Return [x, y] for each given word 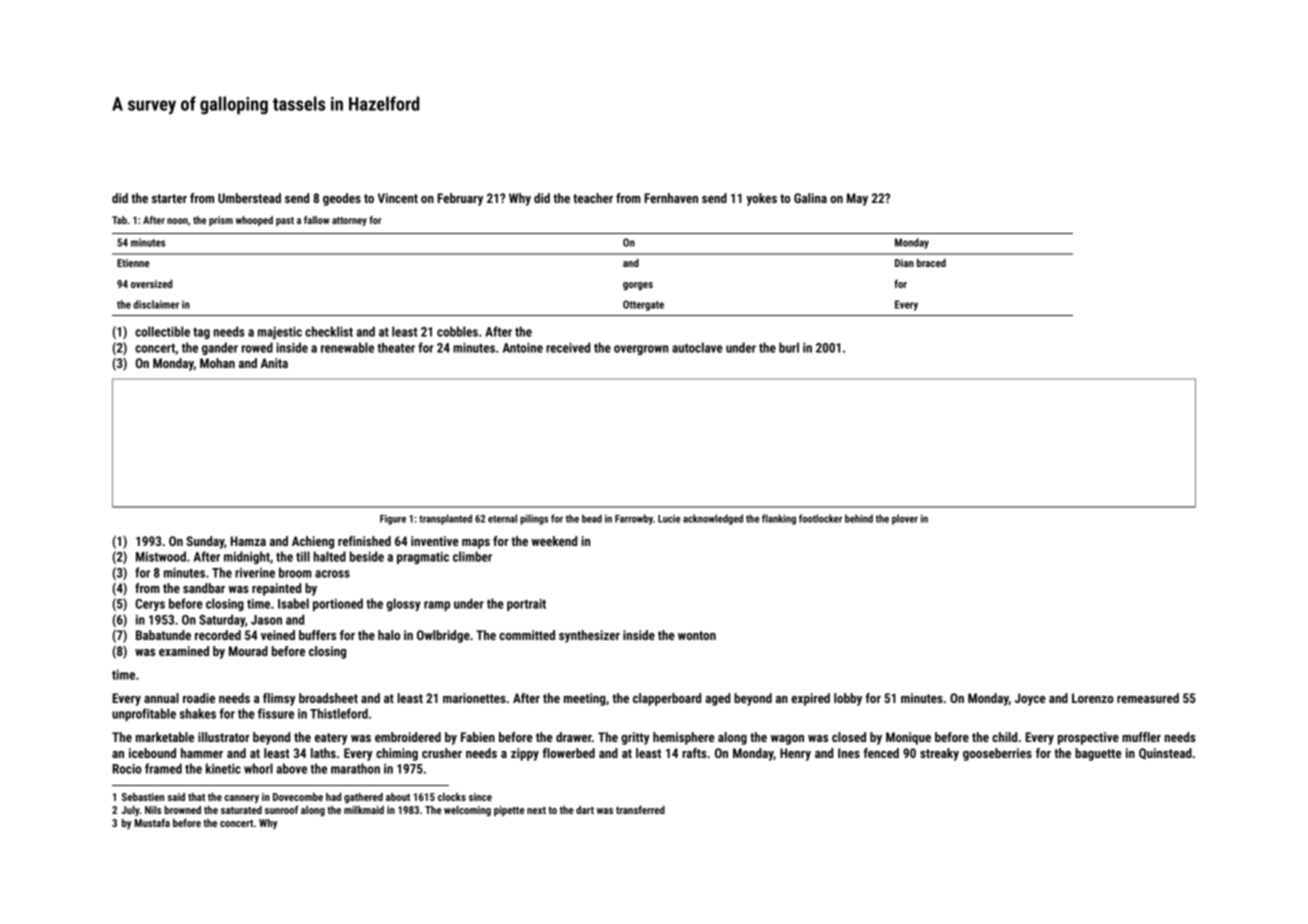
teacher [593, 198]
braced [931, 263]
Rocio [127, 769]
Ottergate [643, 305]
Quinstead [1165, 754]
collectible [162, 331]
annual [161, 698]
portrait [526, 605]
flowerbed [568, 753]
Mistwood [161, 556]
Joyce [1030, 699]
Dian [904, 263]
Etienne [133, 263]
